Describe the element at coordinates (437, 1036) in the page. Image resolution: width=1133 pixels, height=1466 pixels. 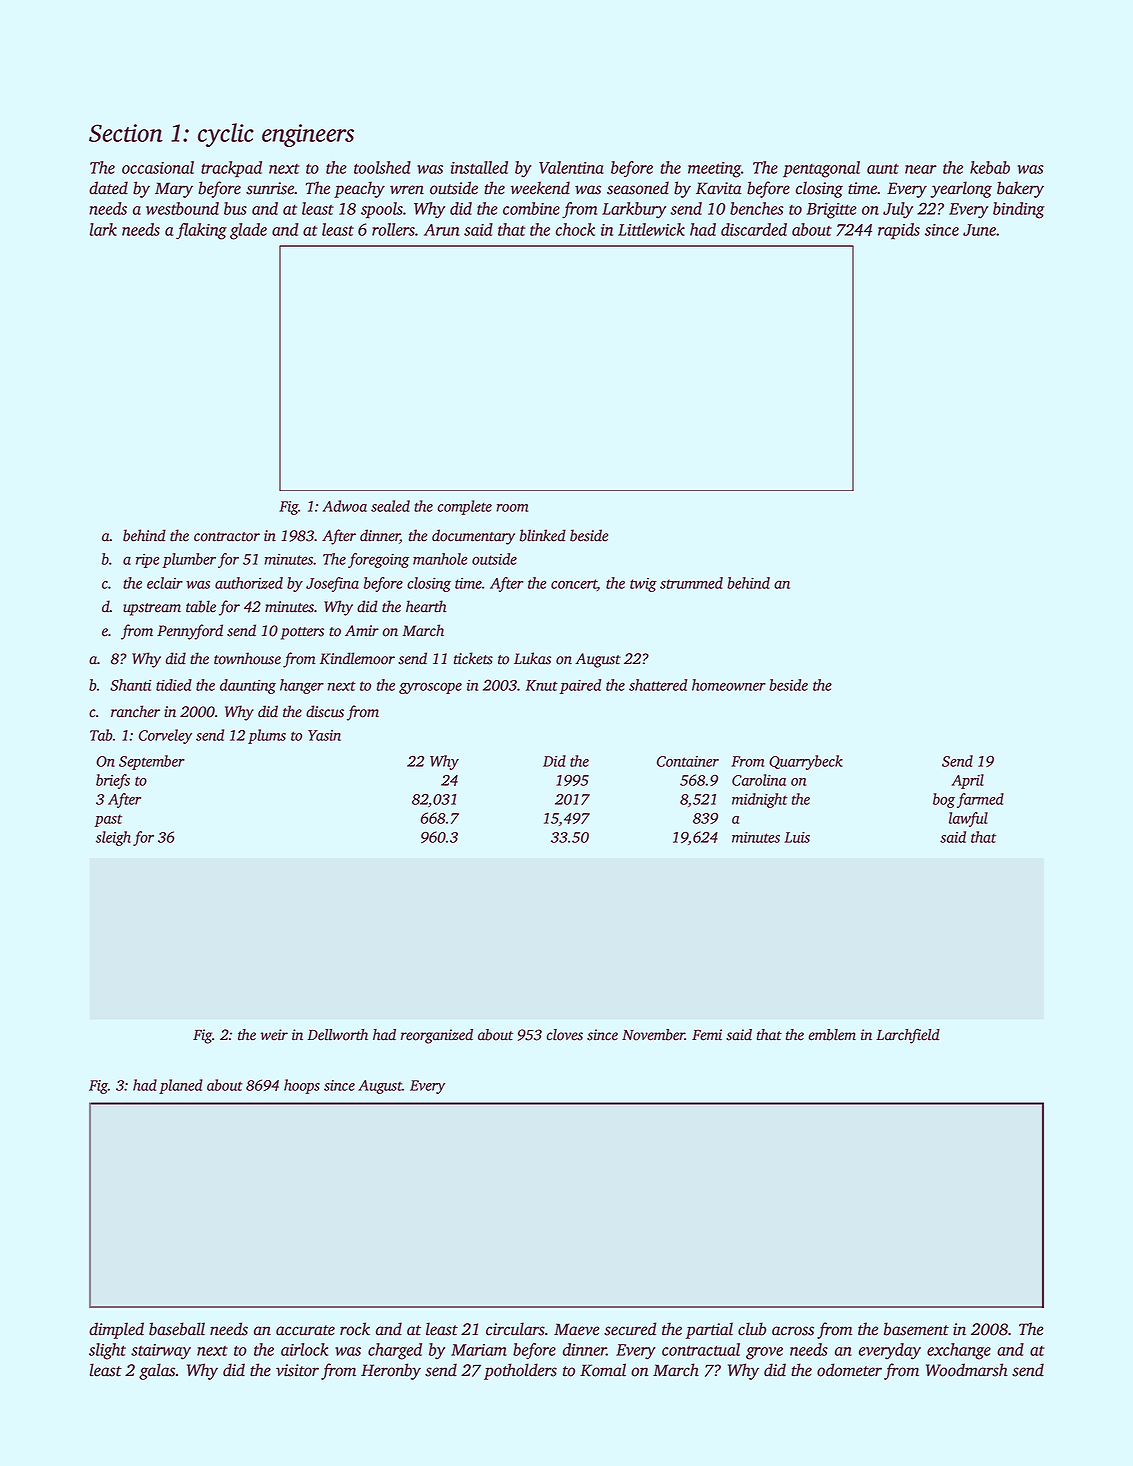
I see `reorganized` at that location.
